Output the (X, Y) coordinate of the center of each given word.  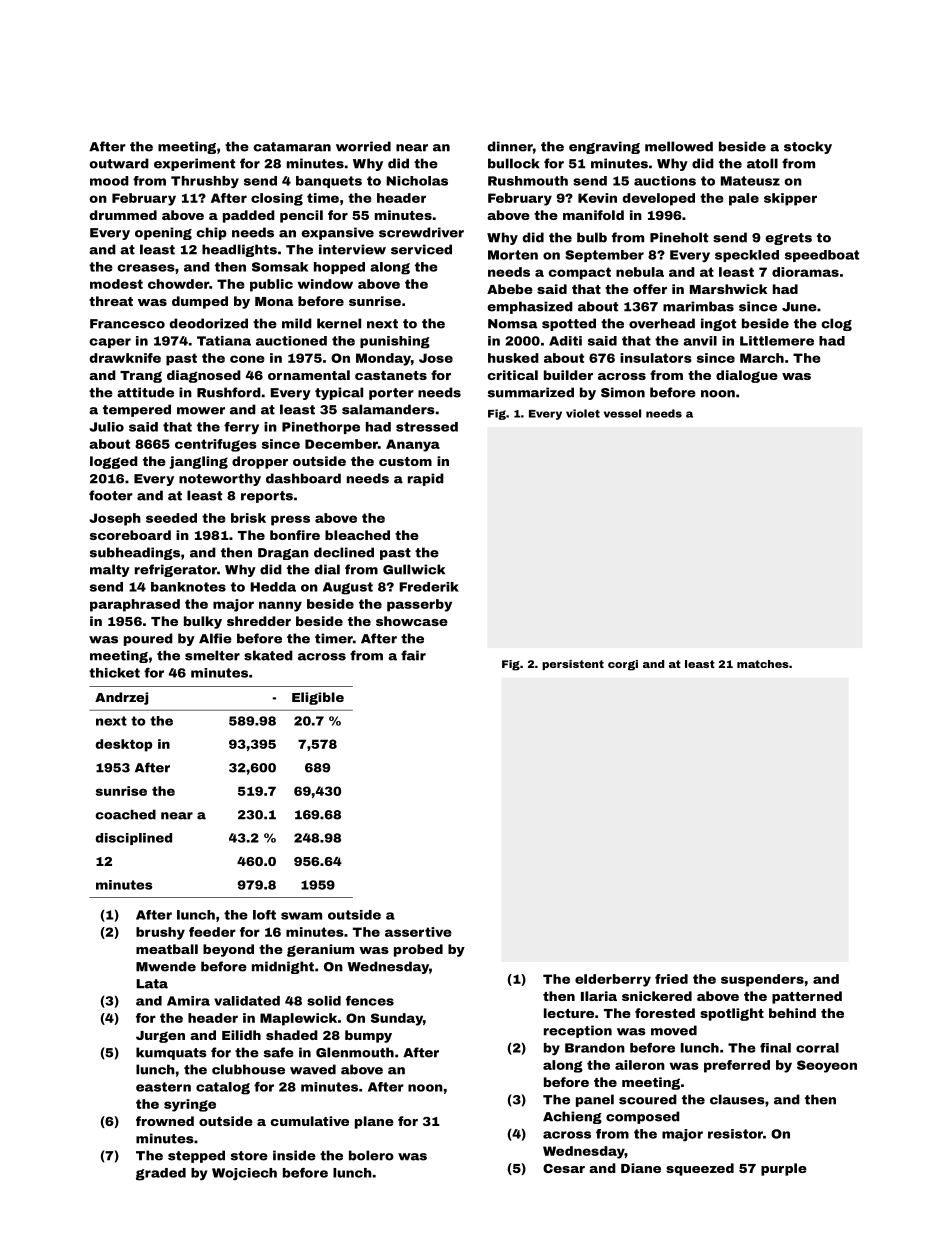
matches (763, 664)
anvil (700, 341)
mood (109, 181)
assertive (418, 932)
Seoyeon (827, 1066)
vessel (622, 413)
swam (301, 916)
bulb (592, 237)
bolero (371, 1155)
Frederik (429, 587)
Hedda (273, 587)
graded (161, 1174)
